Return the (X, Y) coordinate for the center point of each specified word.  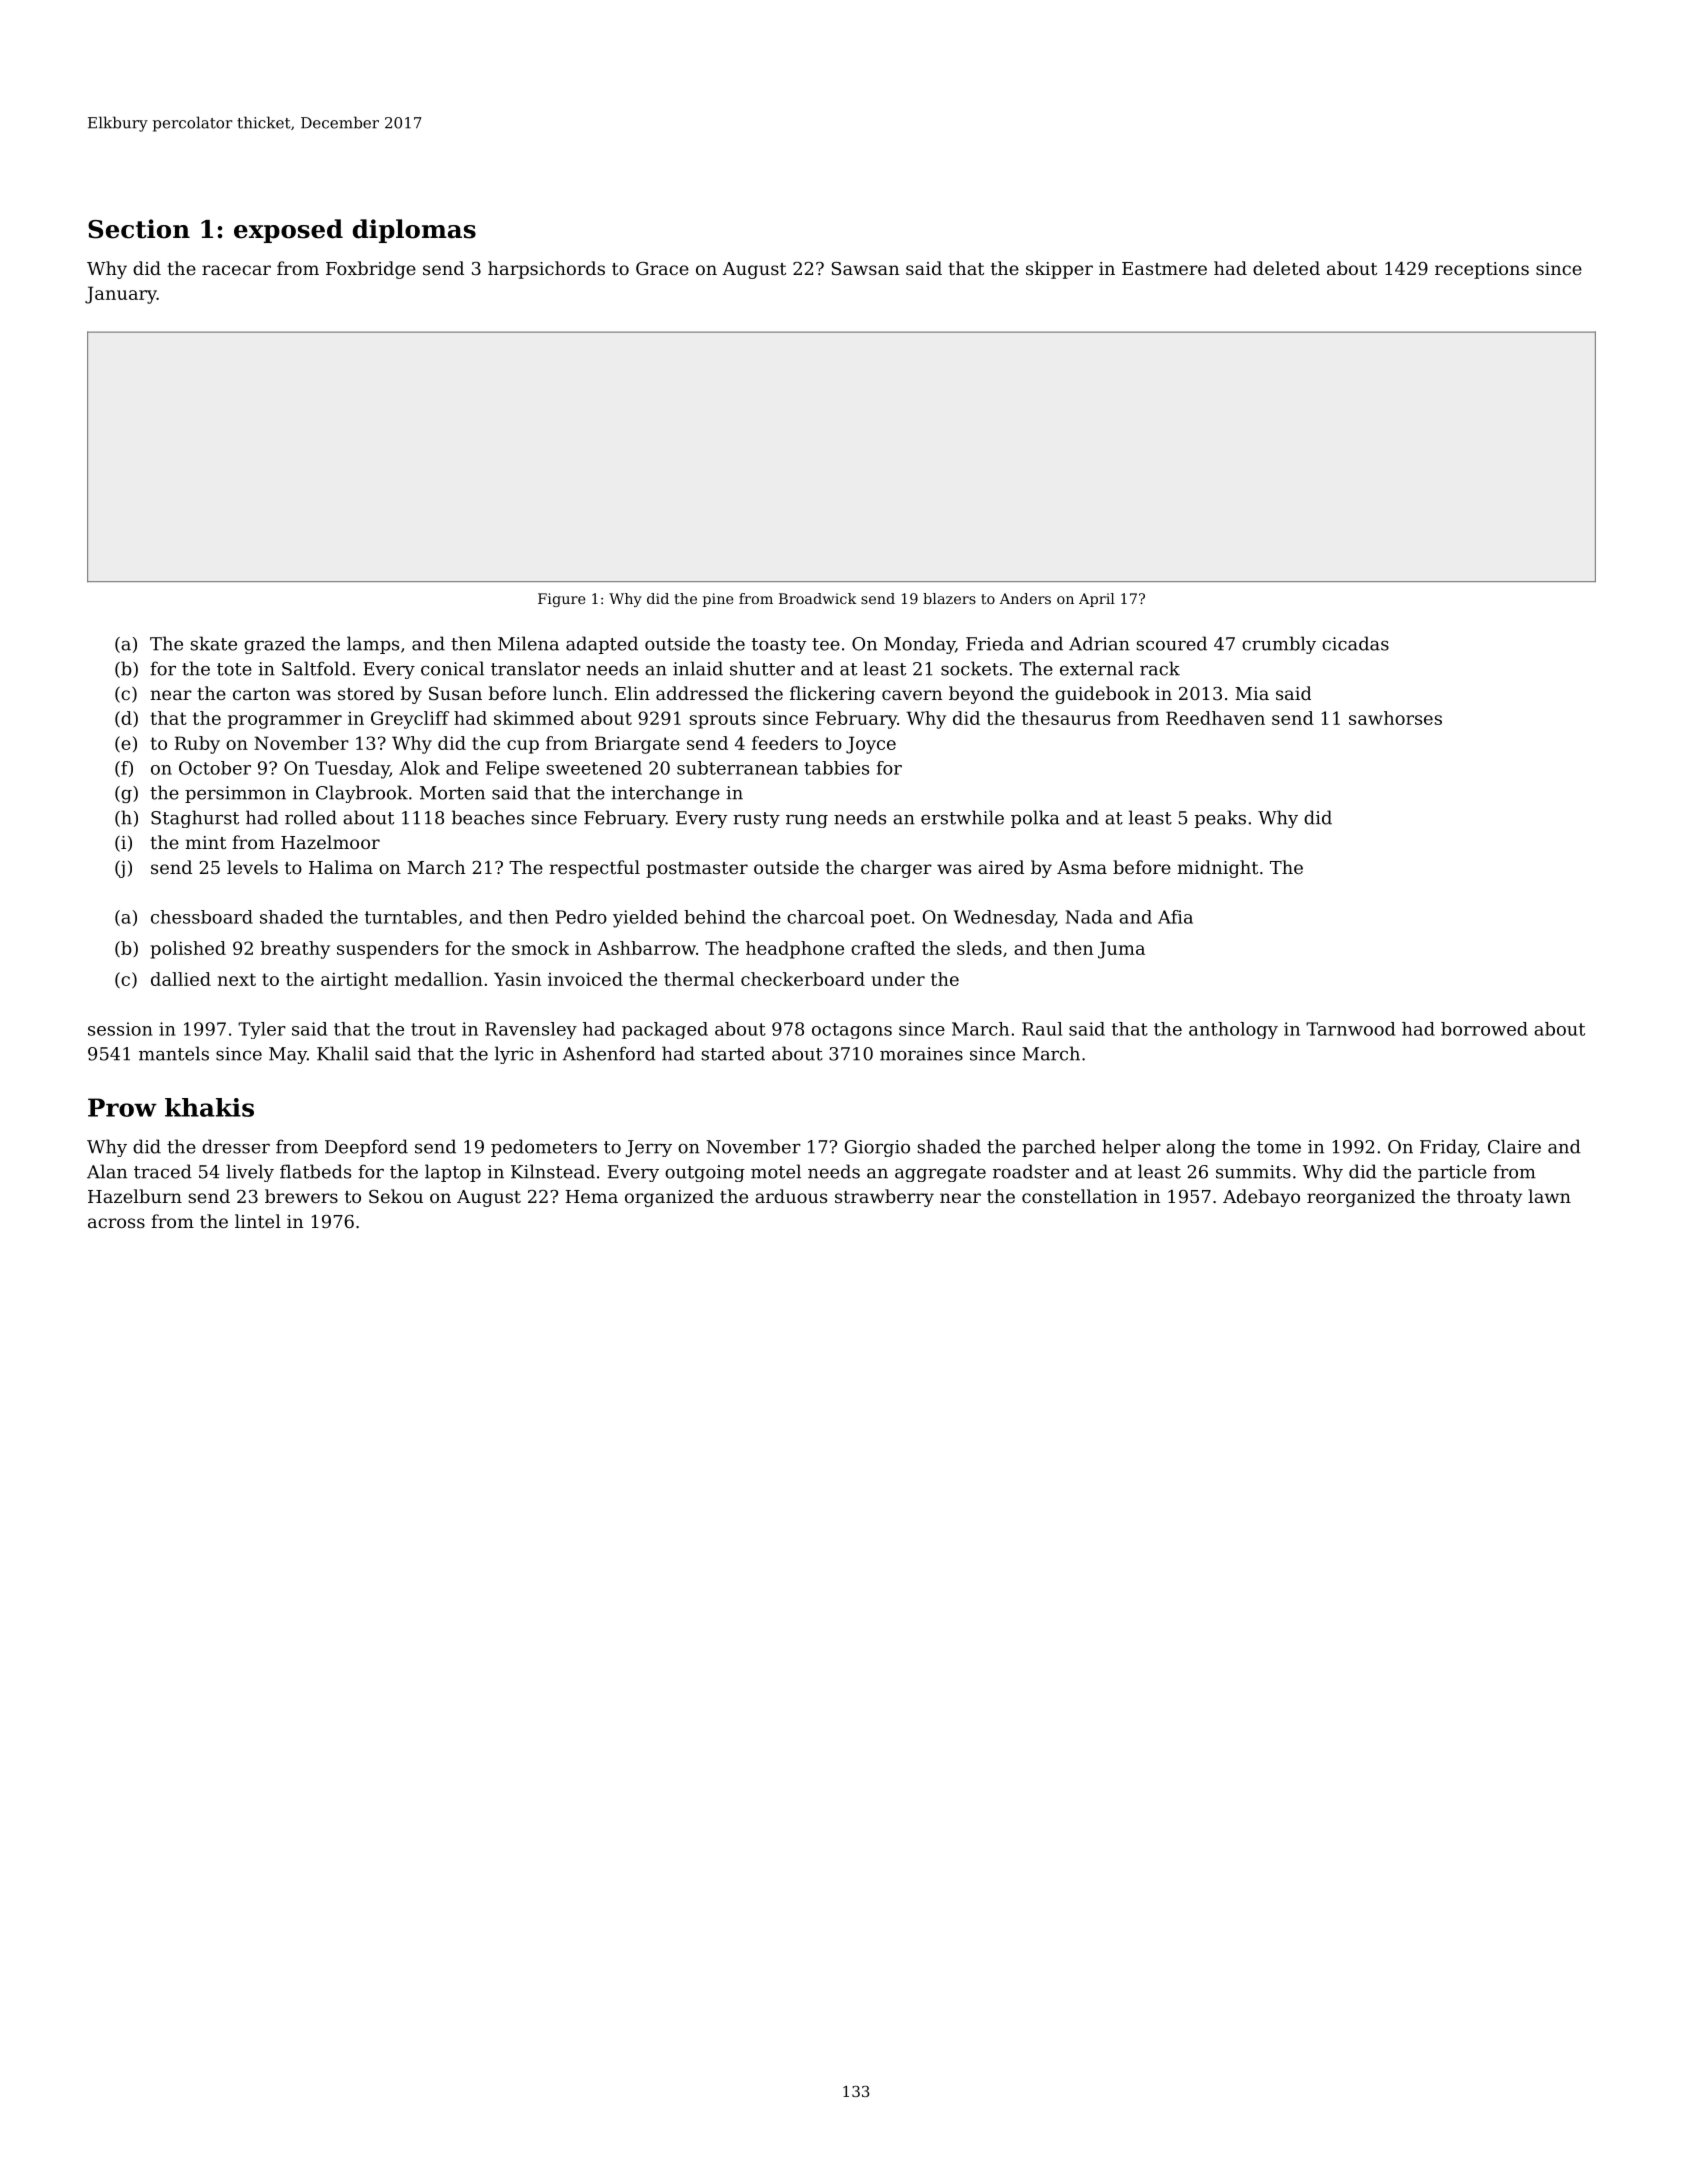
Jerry (648, 1148)
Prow (122, 1107)
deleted (1286, 268)
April (1097, 600)
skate (213, 643)
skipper (1059, 270)
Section (139, 229)
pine (718, 600)
